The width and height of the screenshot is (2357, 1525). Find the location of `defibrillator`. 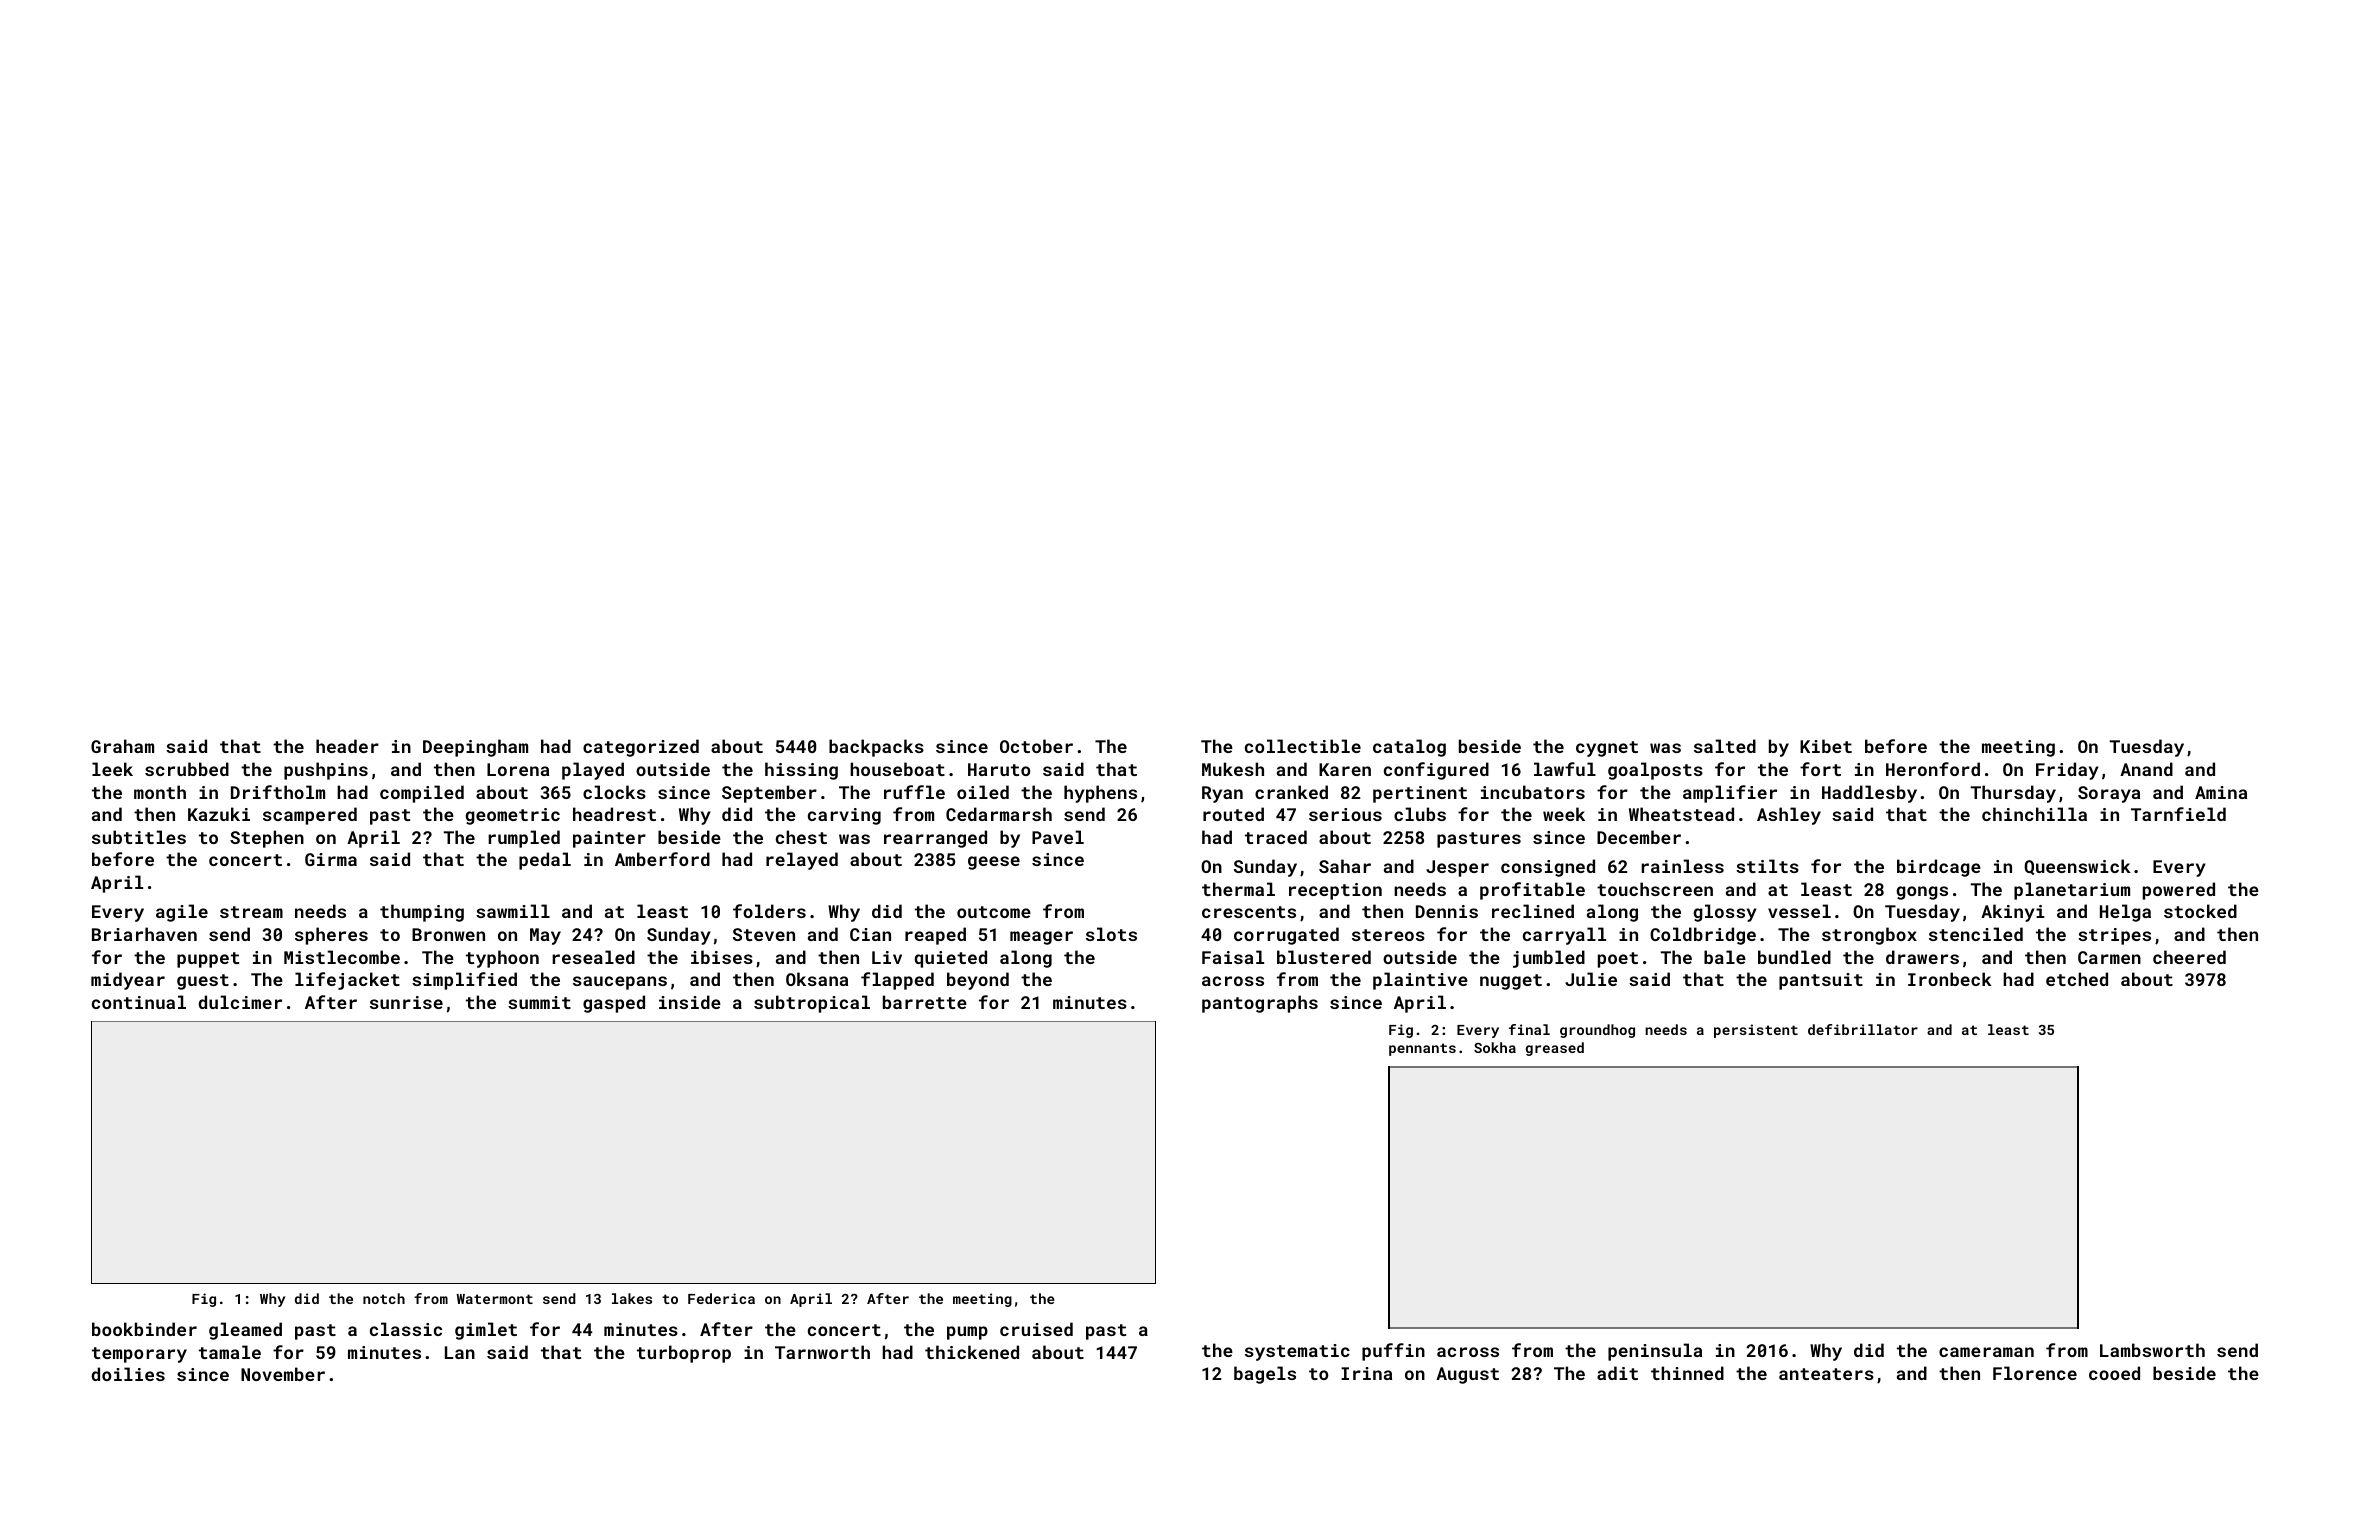

defibrillator is located at coordinates (1863, 1029).
